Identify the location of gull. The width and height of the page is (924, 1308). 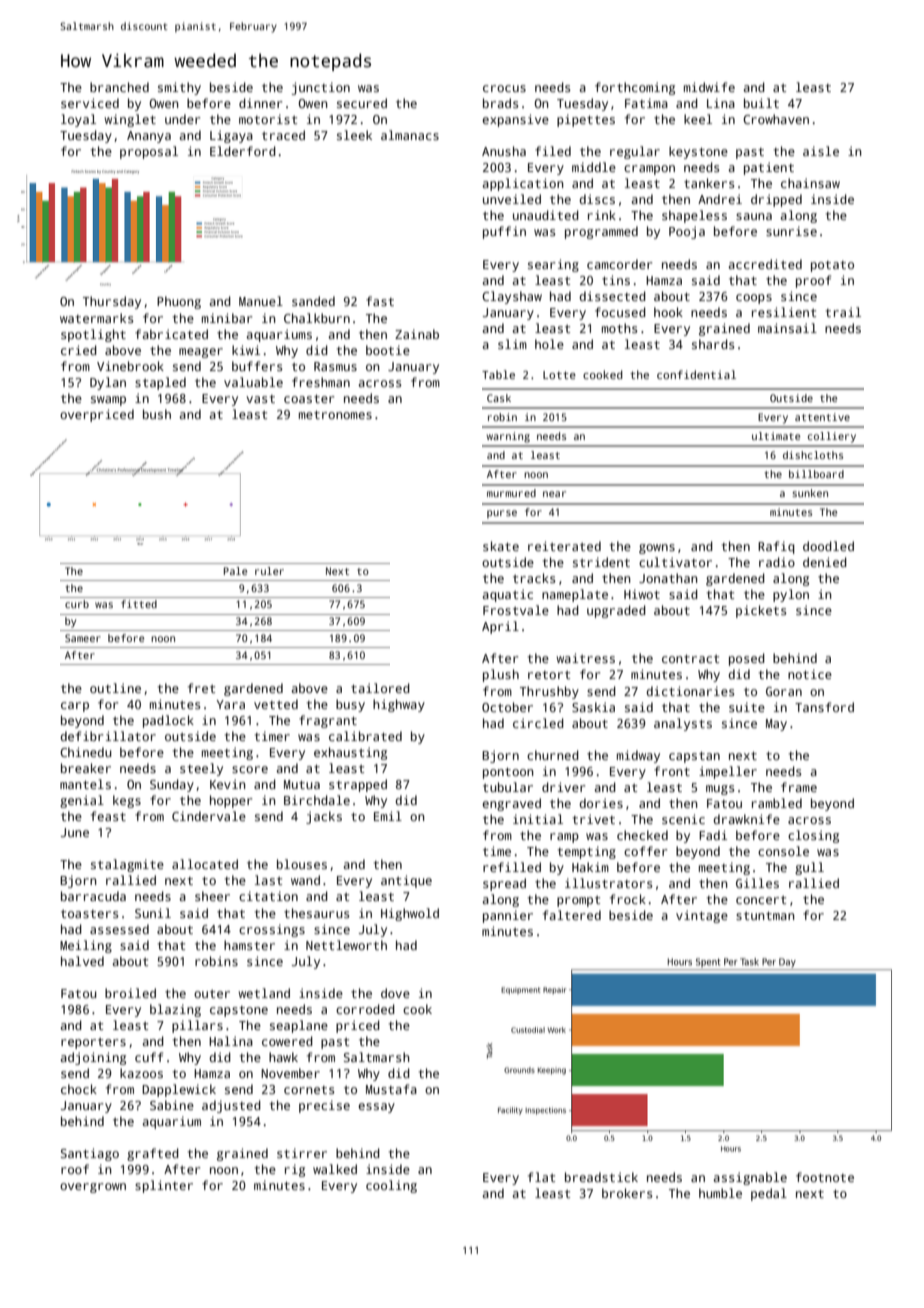
(809, 868).
